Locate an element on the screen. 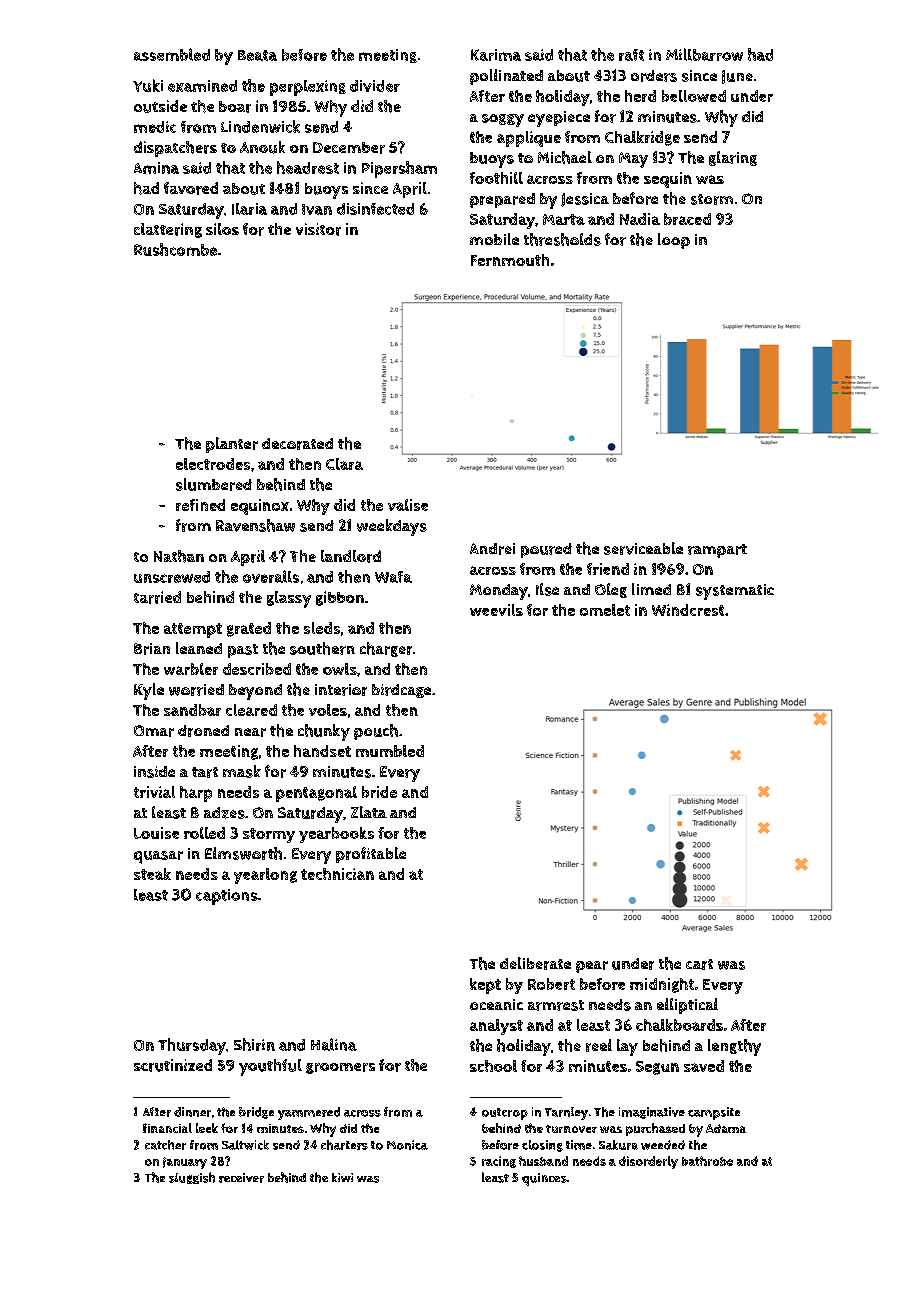 This screenshot has height=1316, width=908. leek is located at coordinates (207, 1128).
